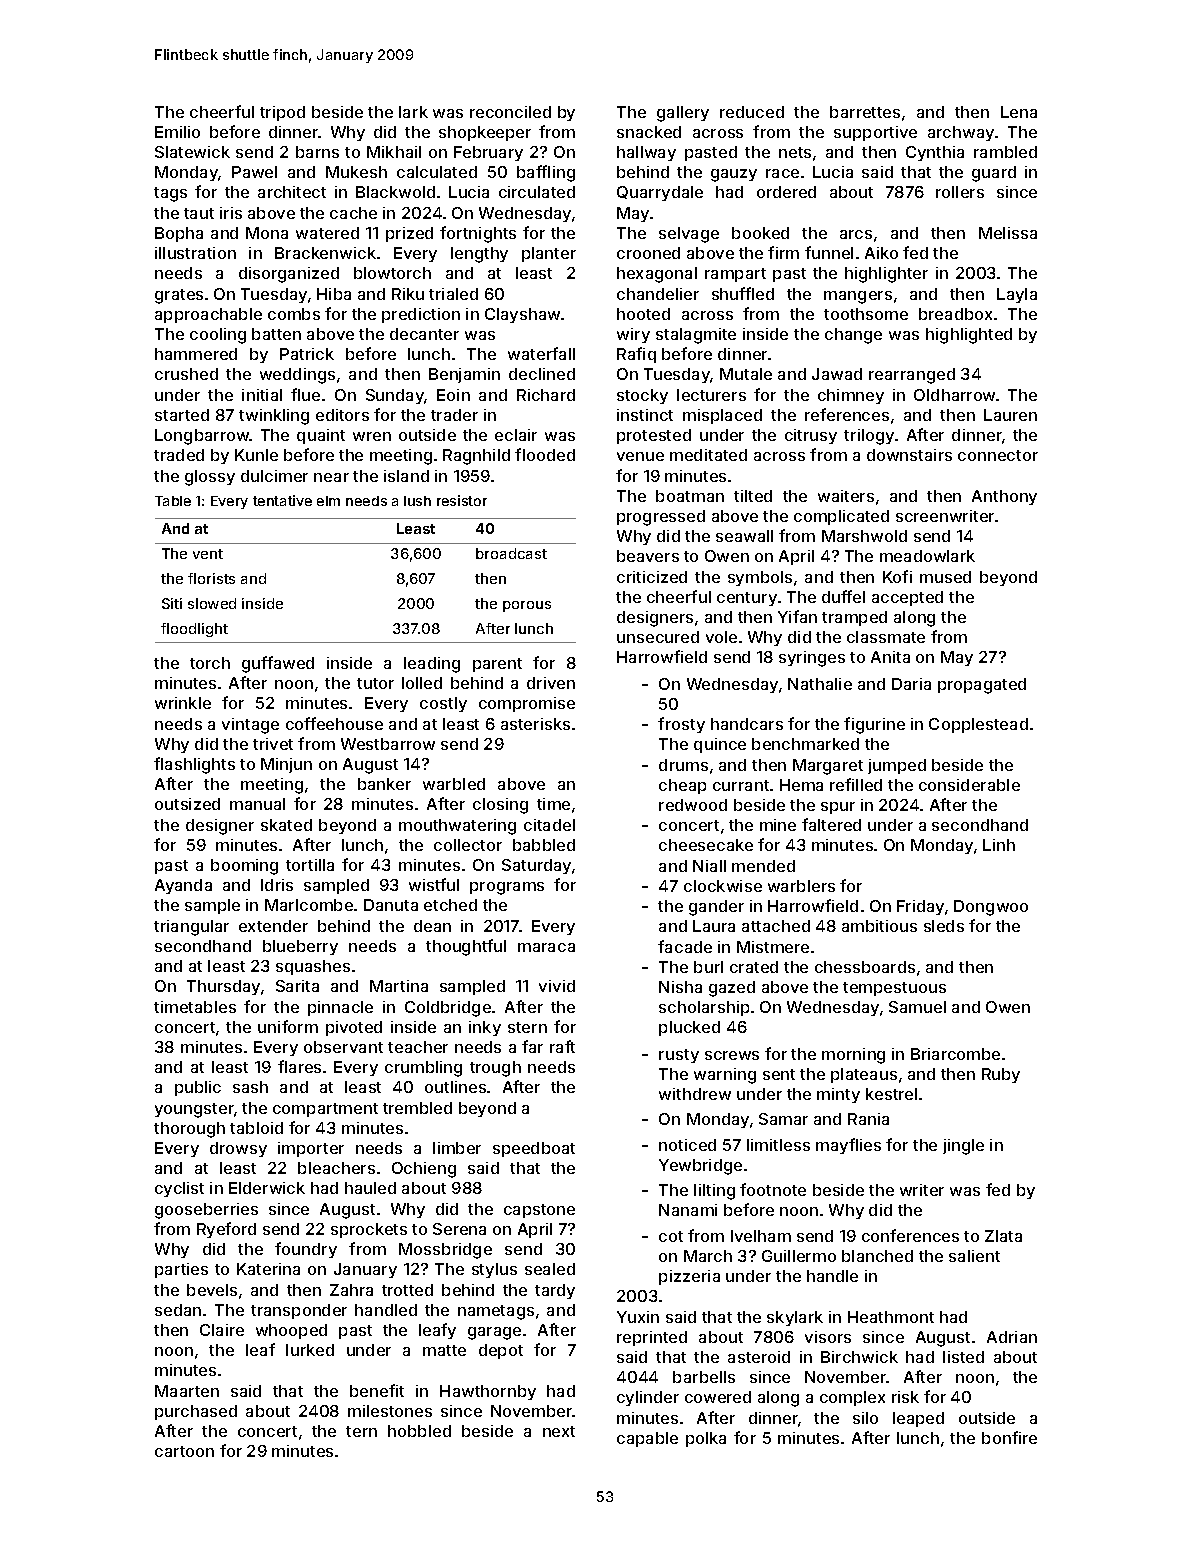 The image size is (1193, 1544). Describe the element at coordinates (223, 987) in the screenshot. I see `Thursday` at that location.
